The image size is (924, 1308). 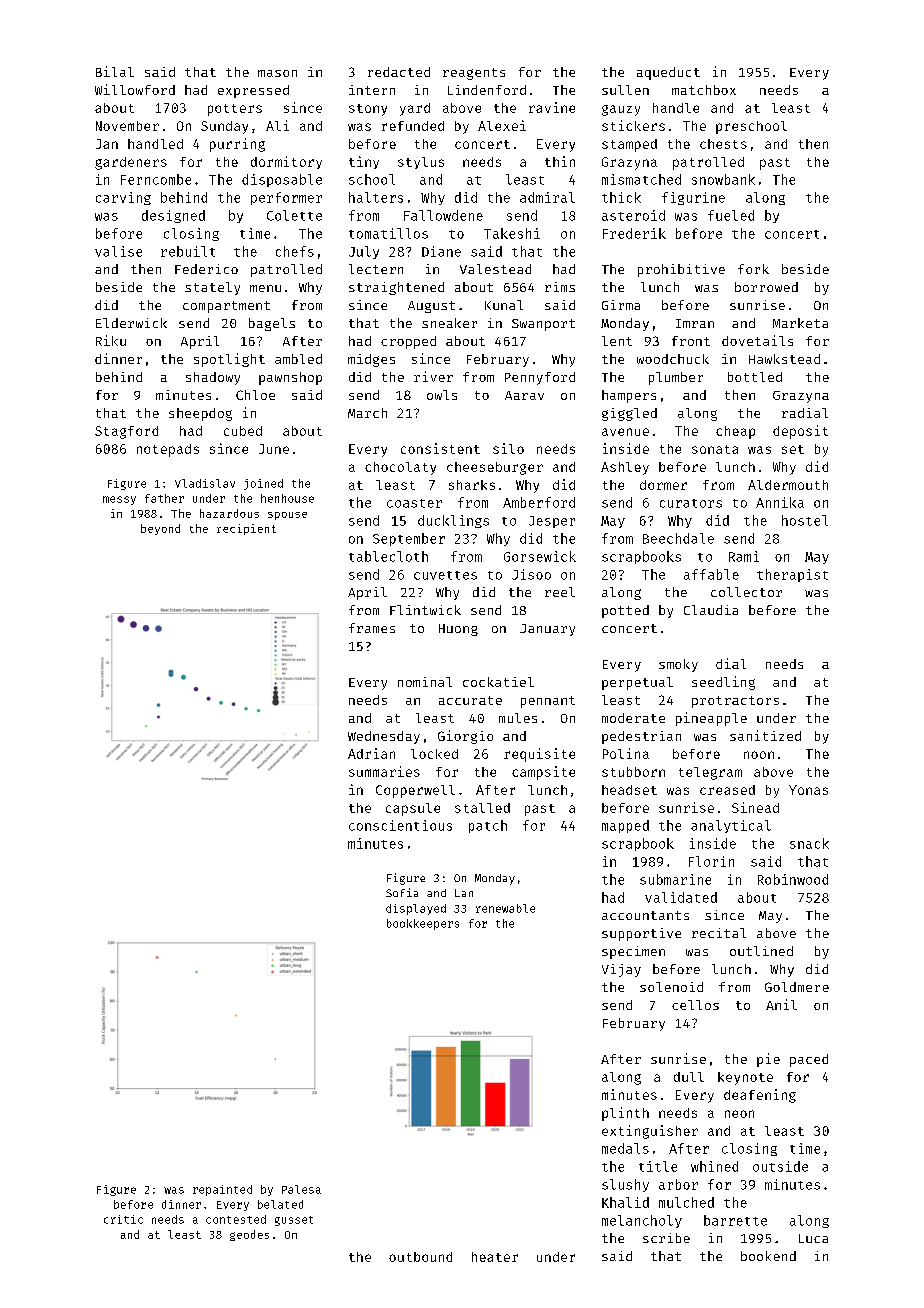 I want to click on critic, so click(x=123, y=1219).
